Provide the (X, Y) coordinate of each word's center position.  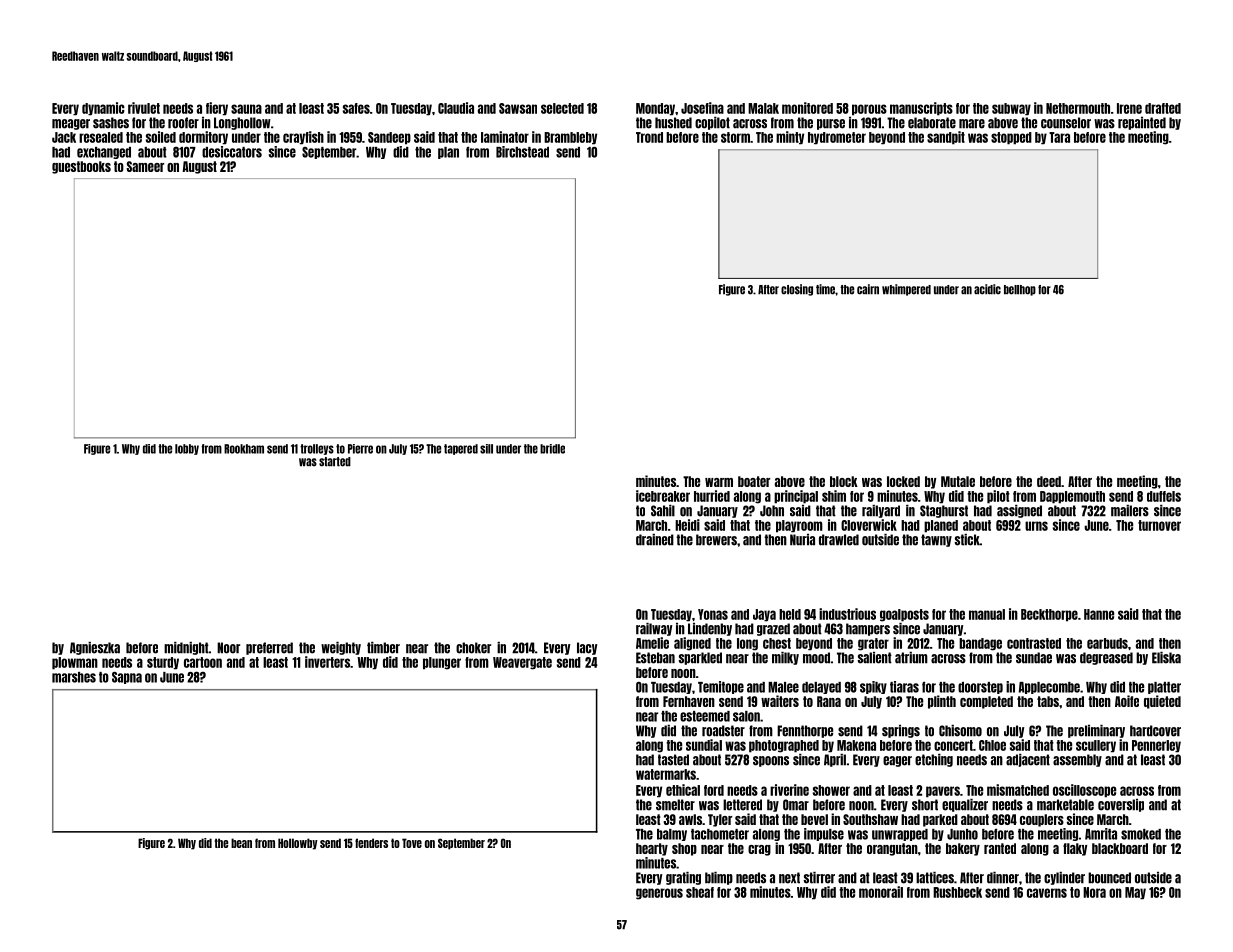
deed (1049, 481)
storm (735, 137)
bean (241, 843)
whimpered (906, 290)
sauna (246, 109)
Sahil (663, 511)
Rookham (244, 449)
